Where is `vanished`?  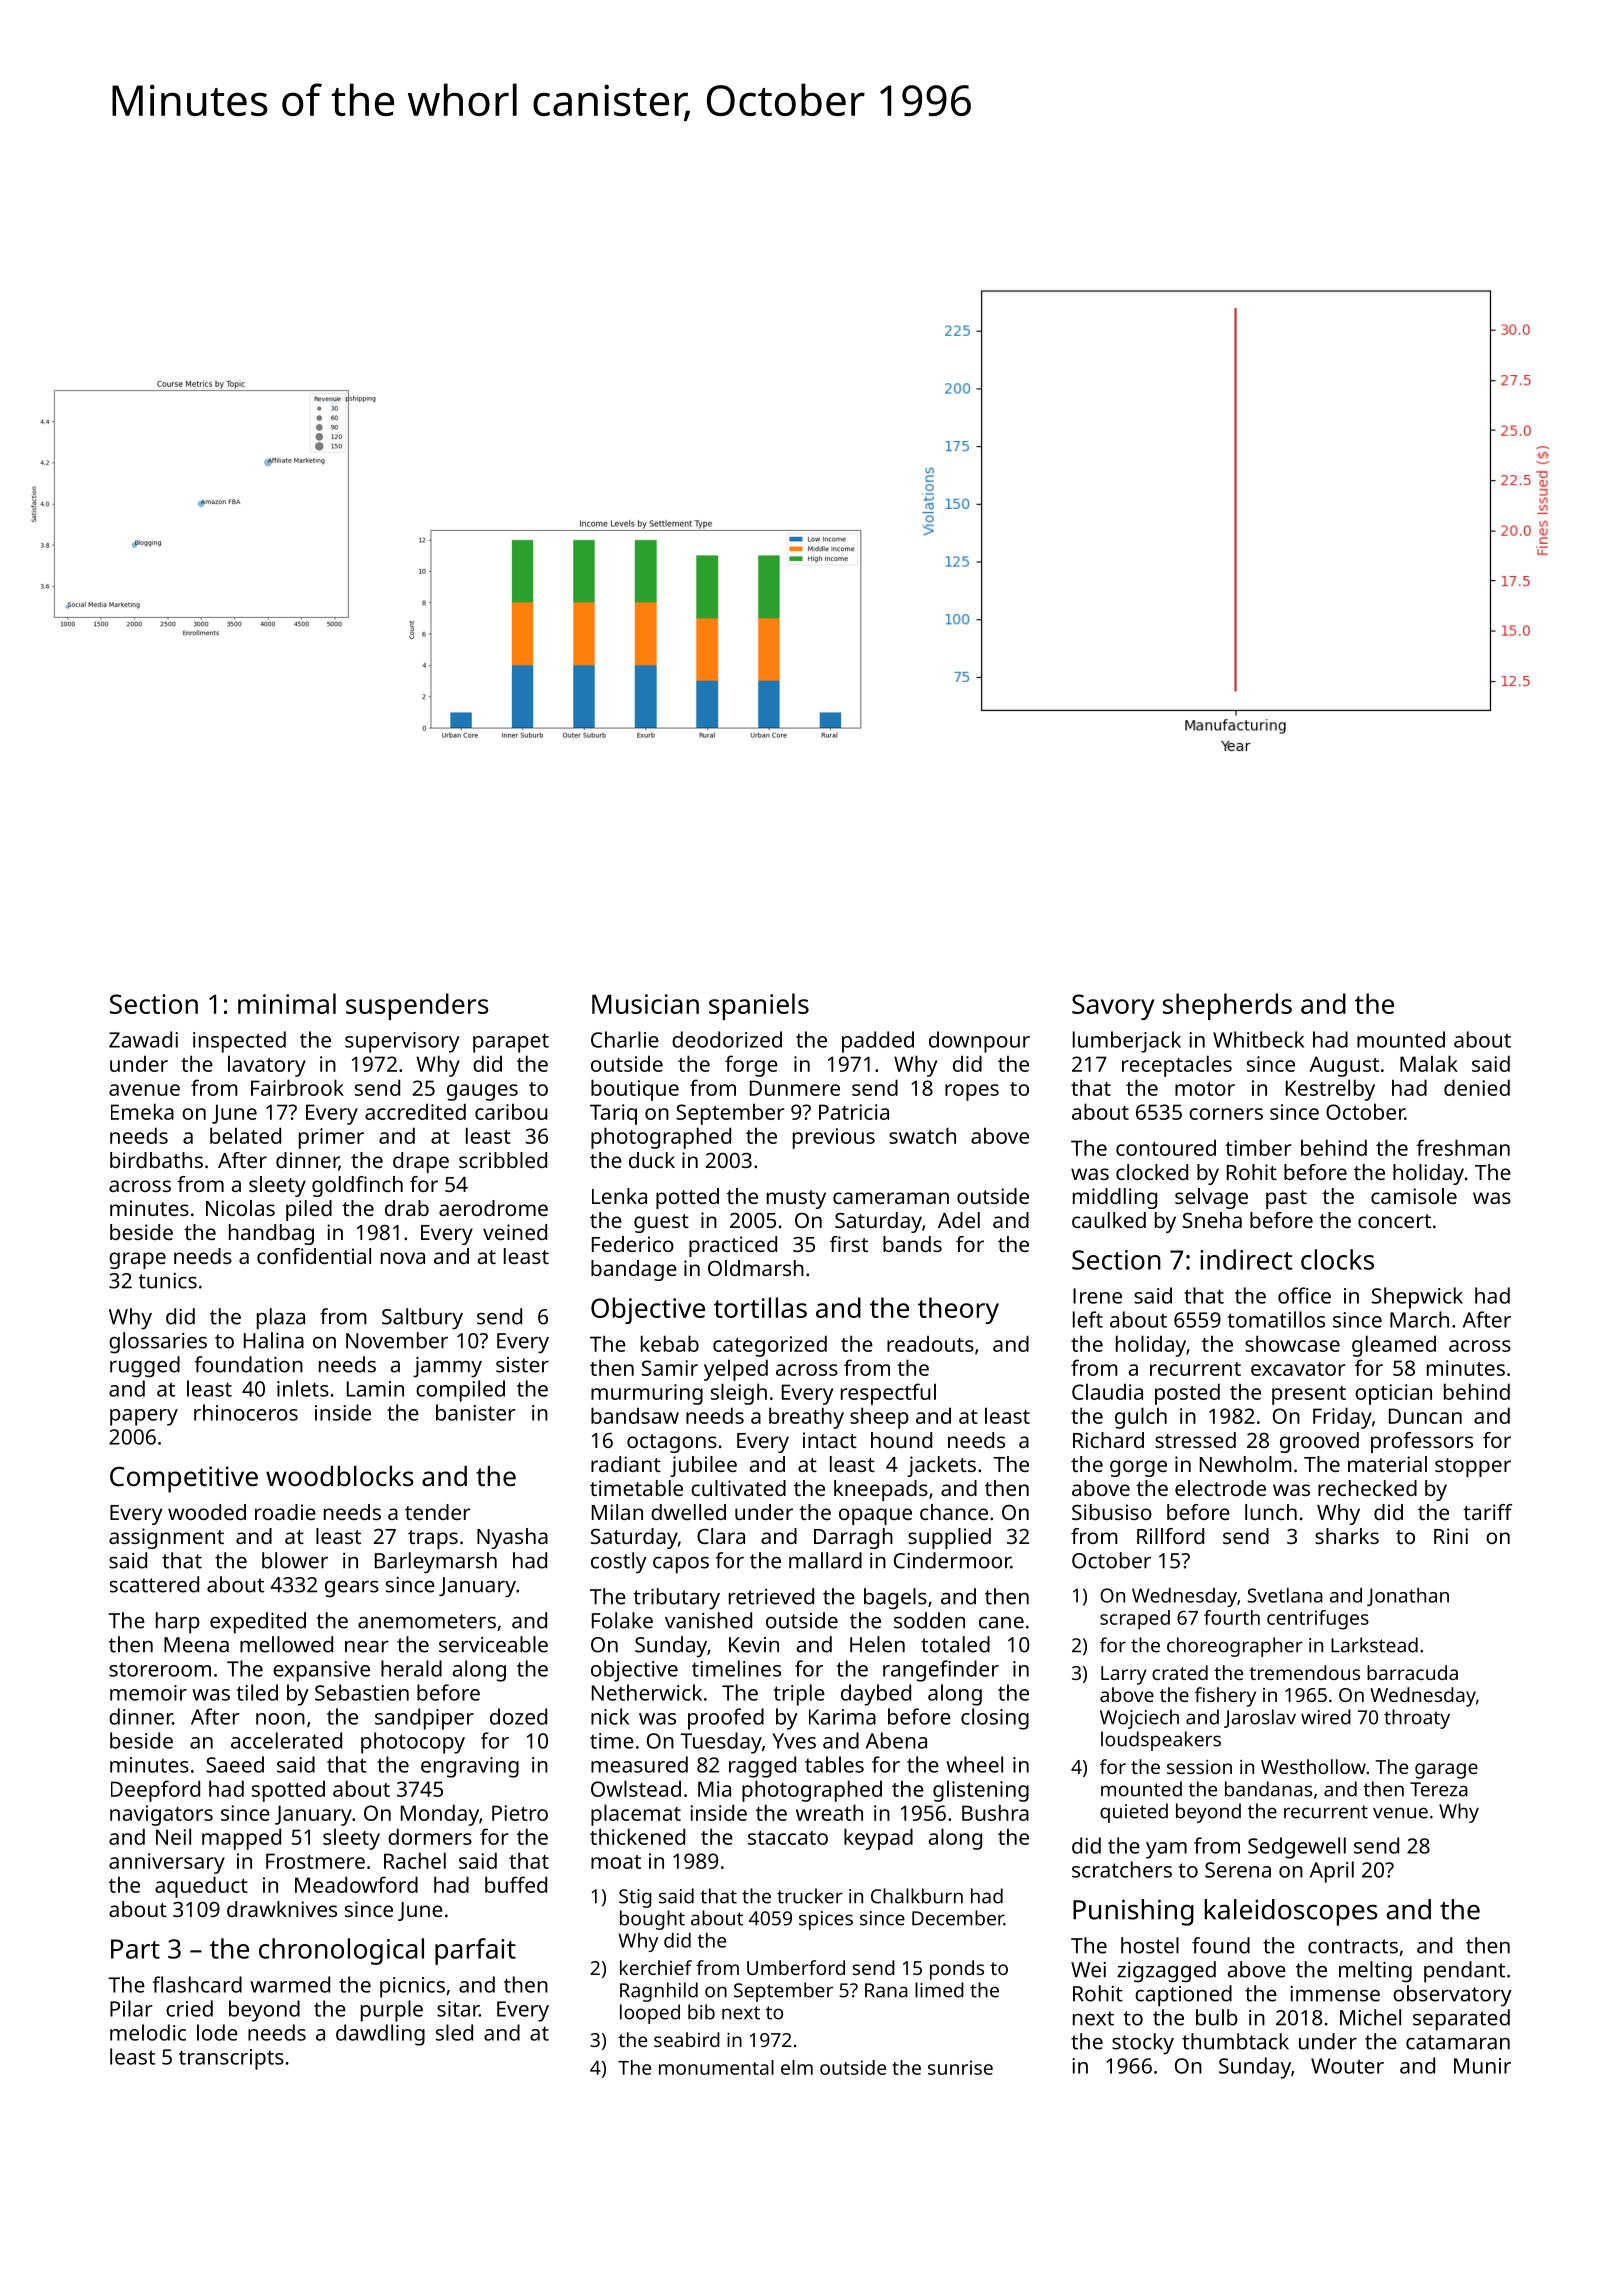 vanished is located at coordinates (708, 1620).
